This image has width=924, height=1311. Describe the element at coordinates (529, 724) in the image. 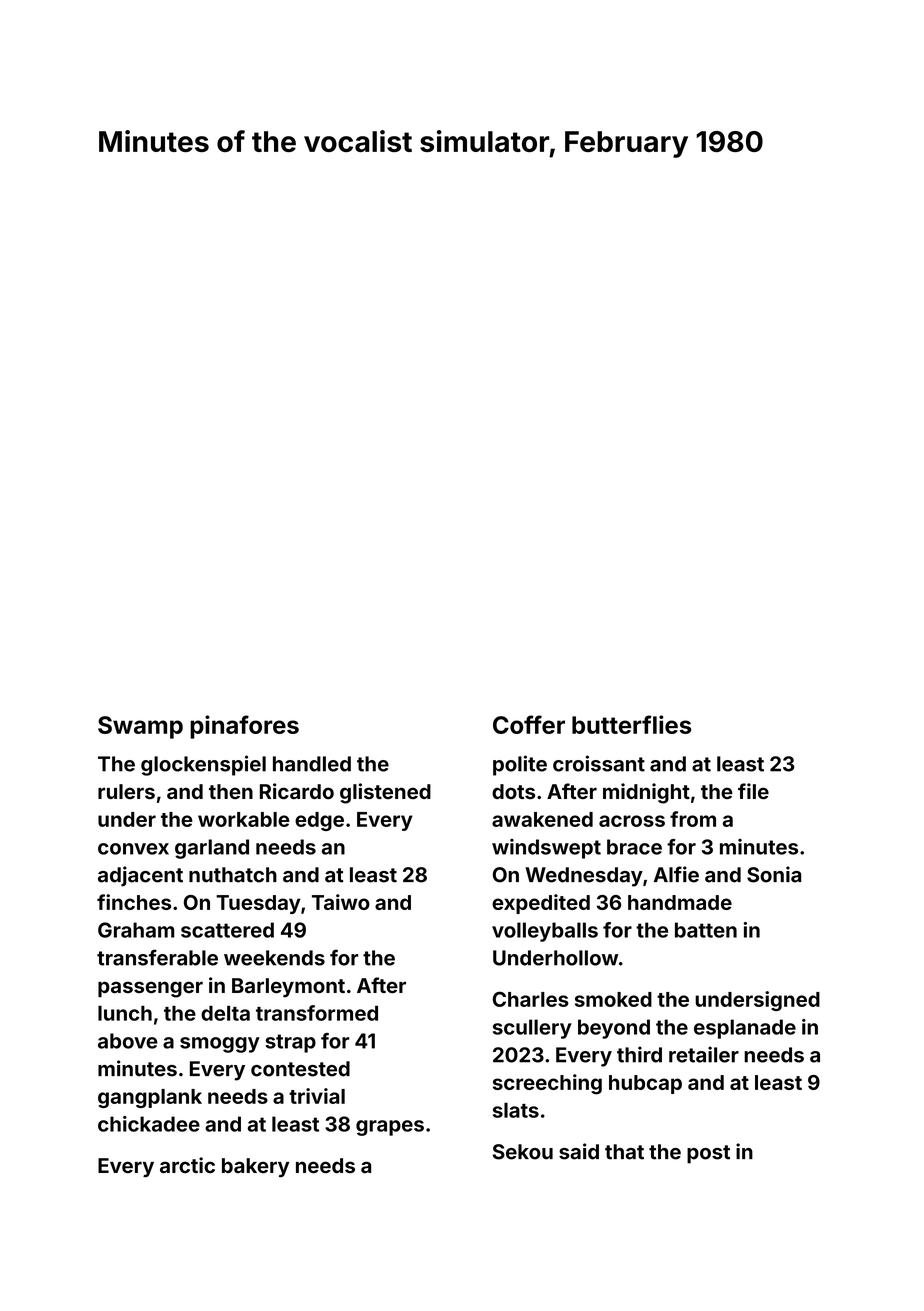

I see `Coffer` at that location.
